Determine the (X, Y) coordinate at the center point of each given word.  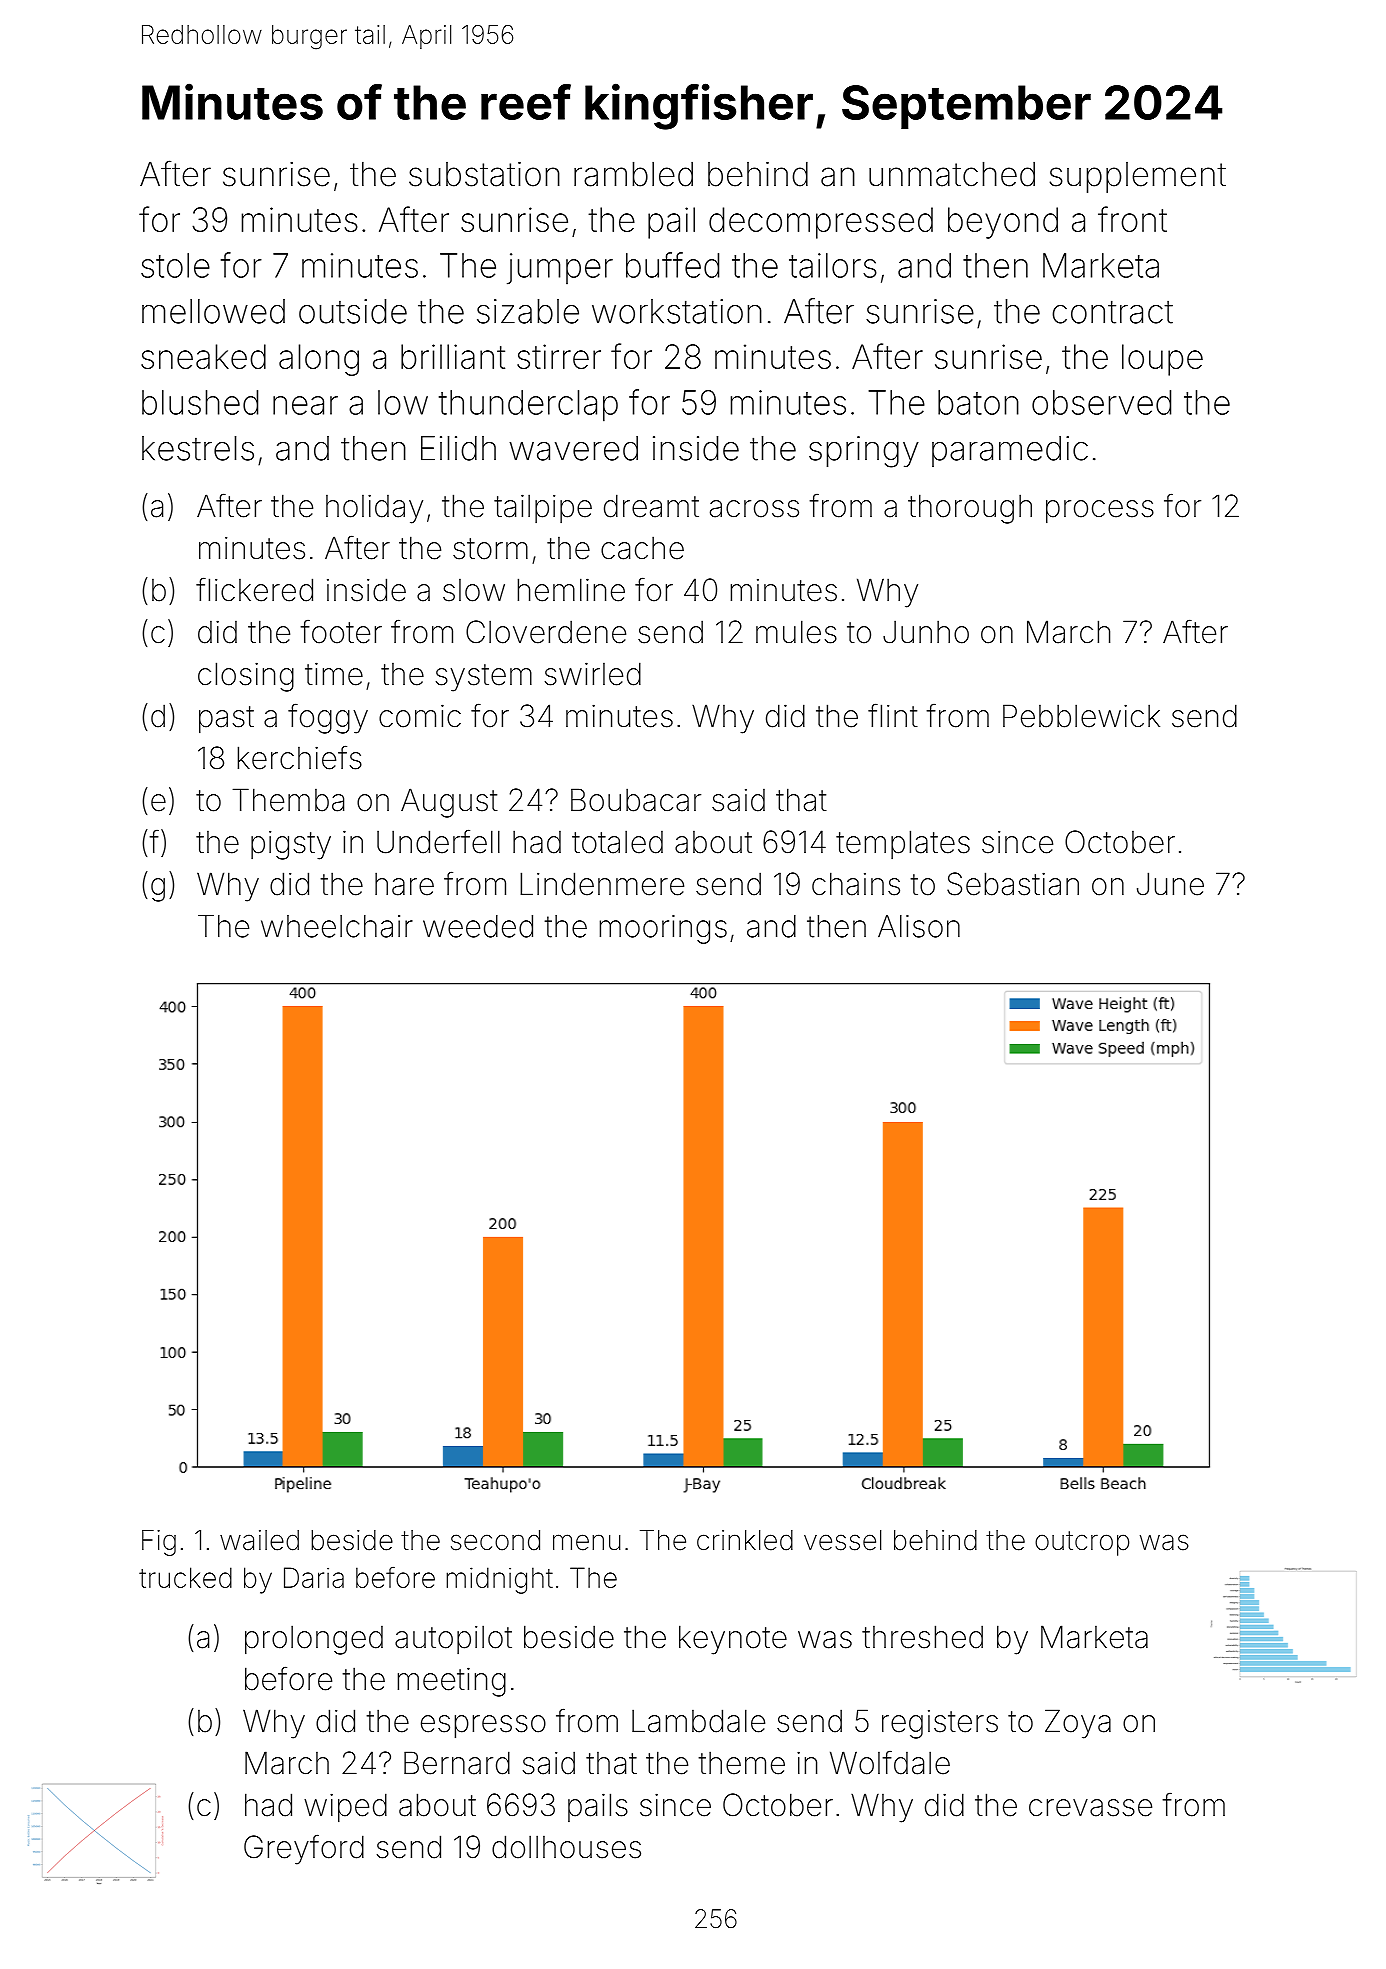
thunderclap (528, 406)
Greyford (304, 1849)
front (1132, 219)
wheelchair (337, 926)
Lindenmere (602, 884)
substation (484, 174)
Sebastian (1013, 884)
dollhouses (566, 1847)
